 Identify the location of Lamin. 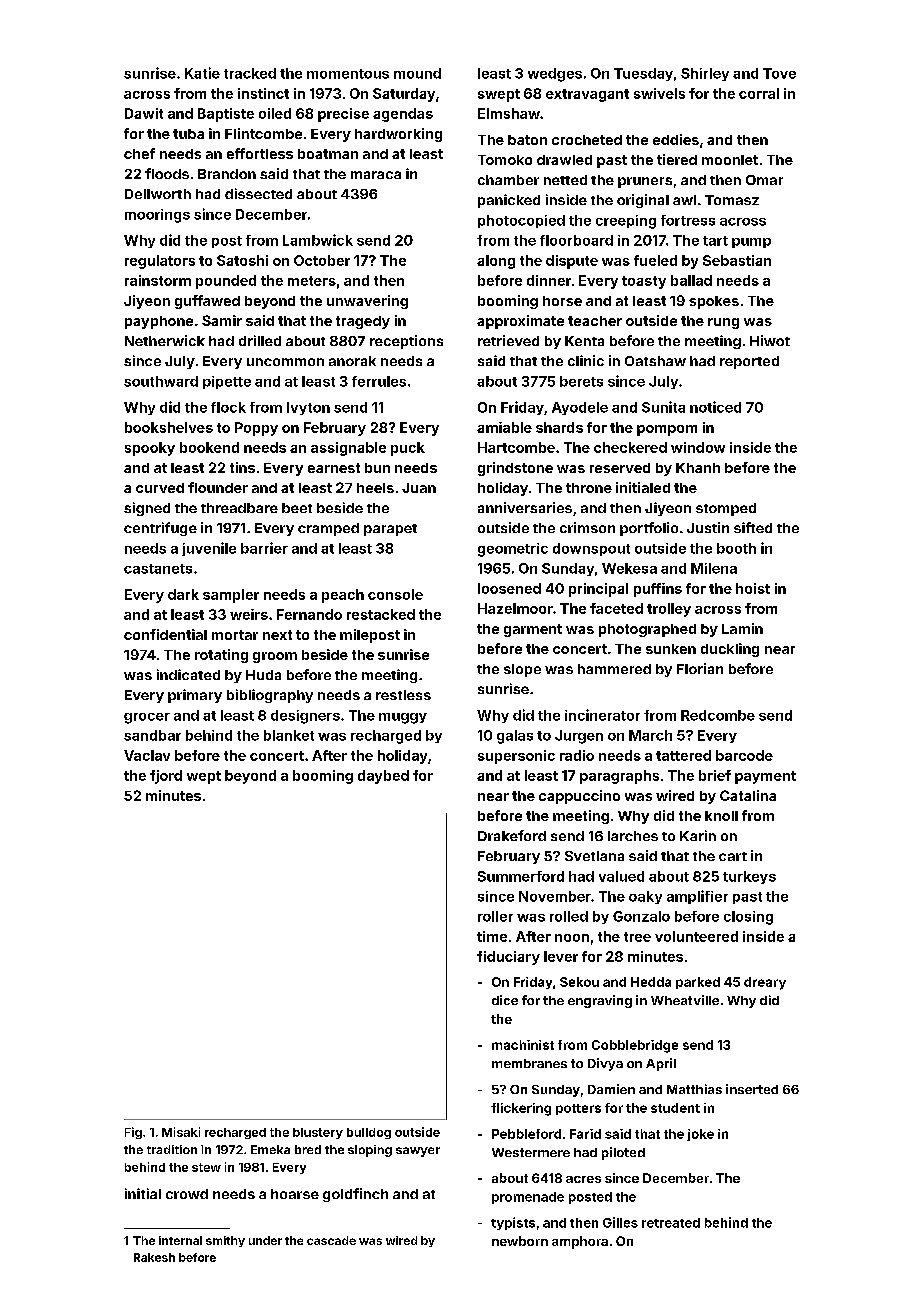
(742, 628).
